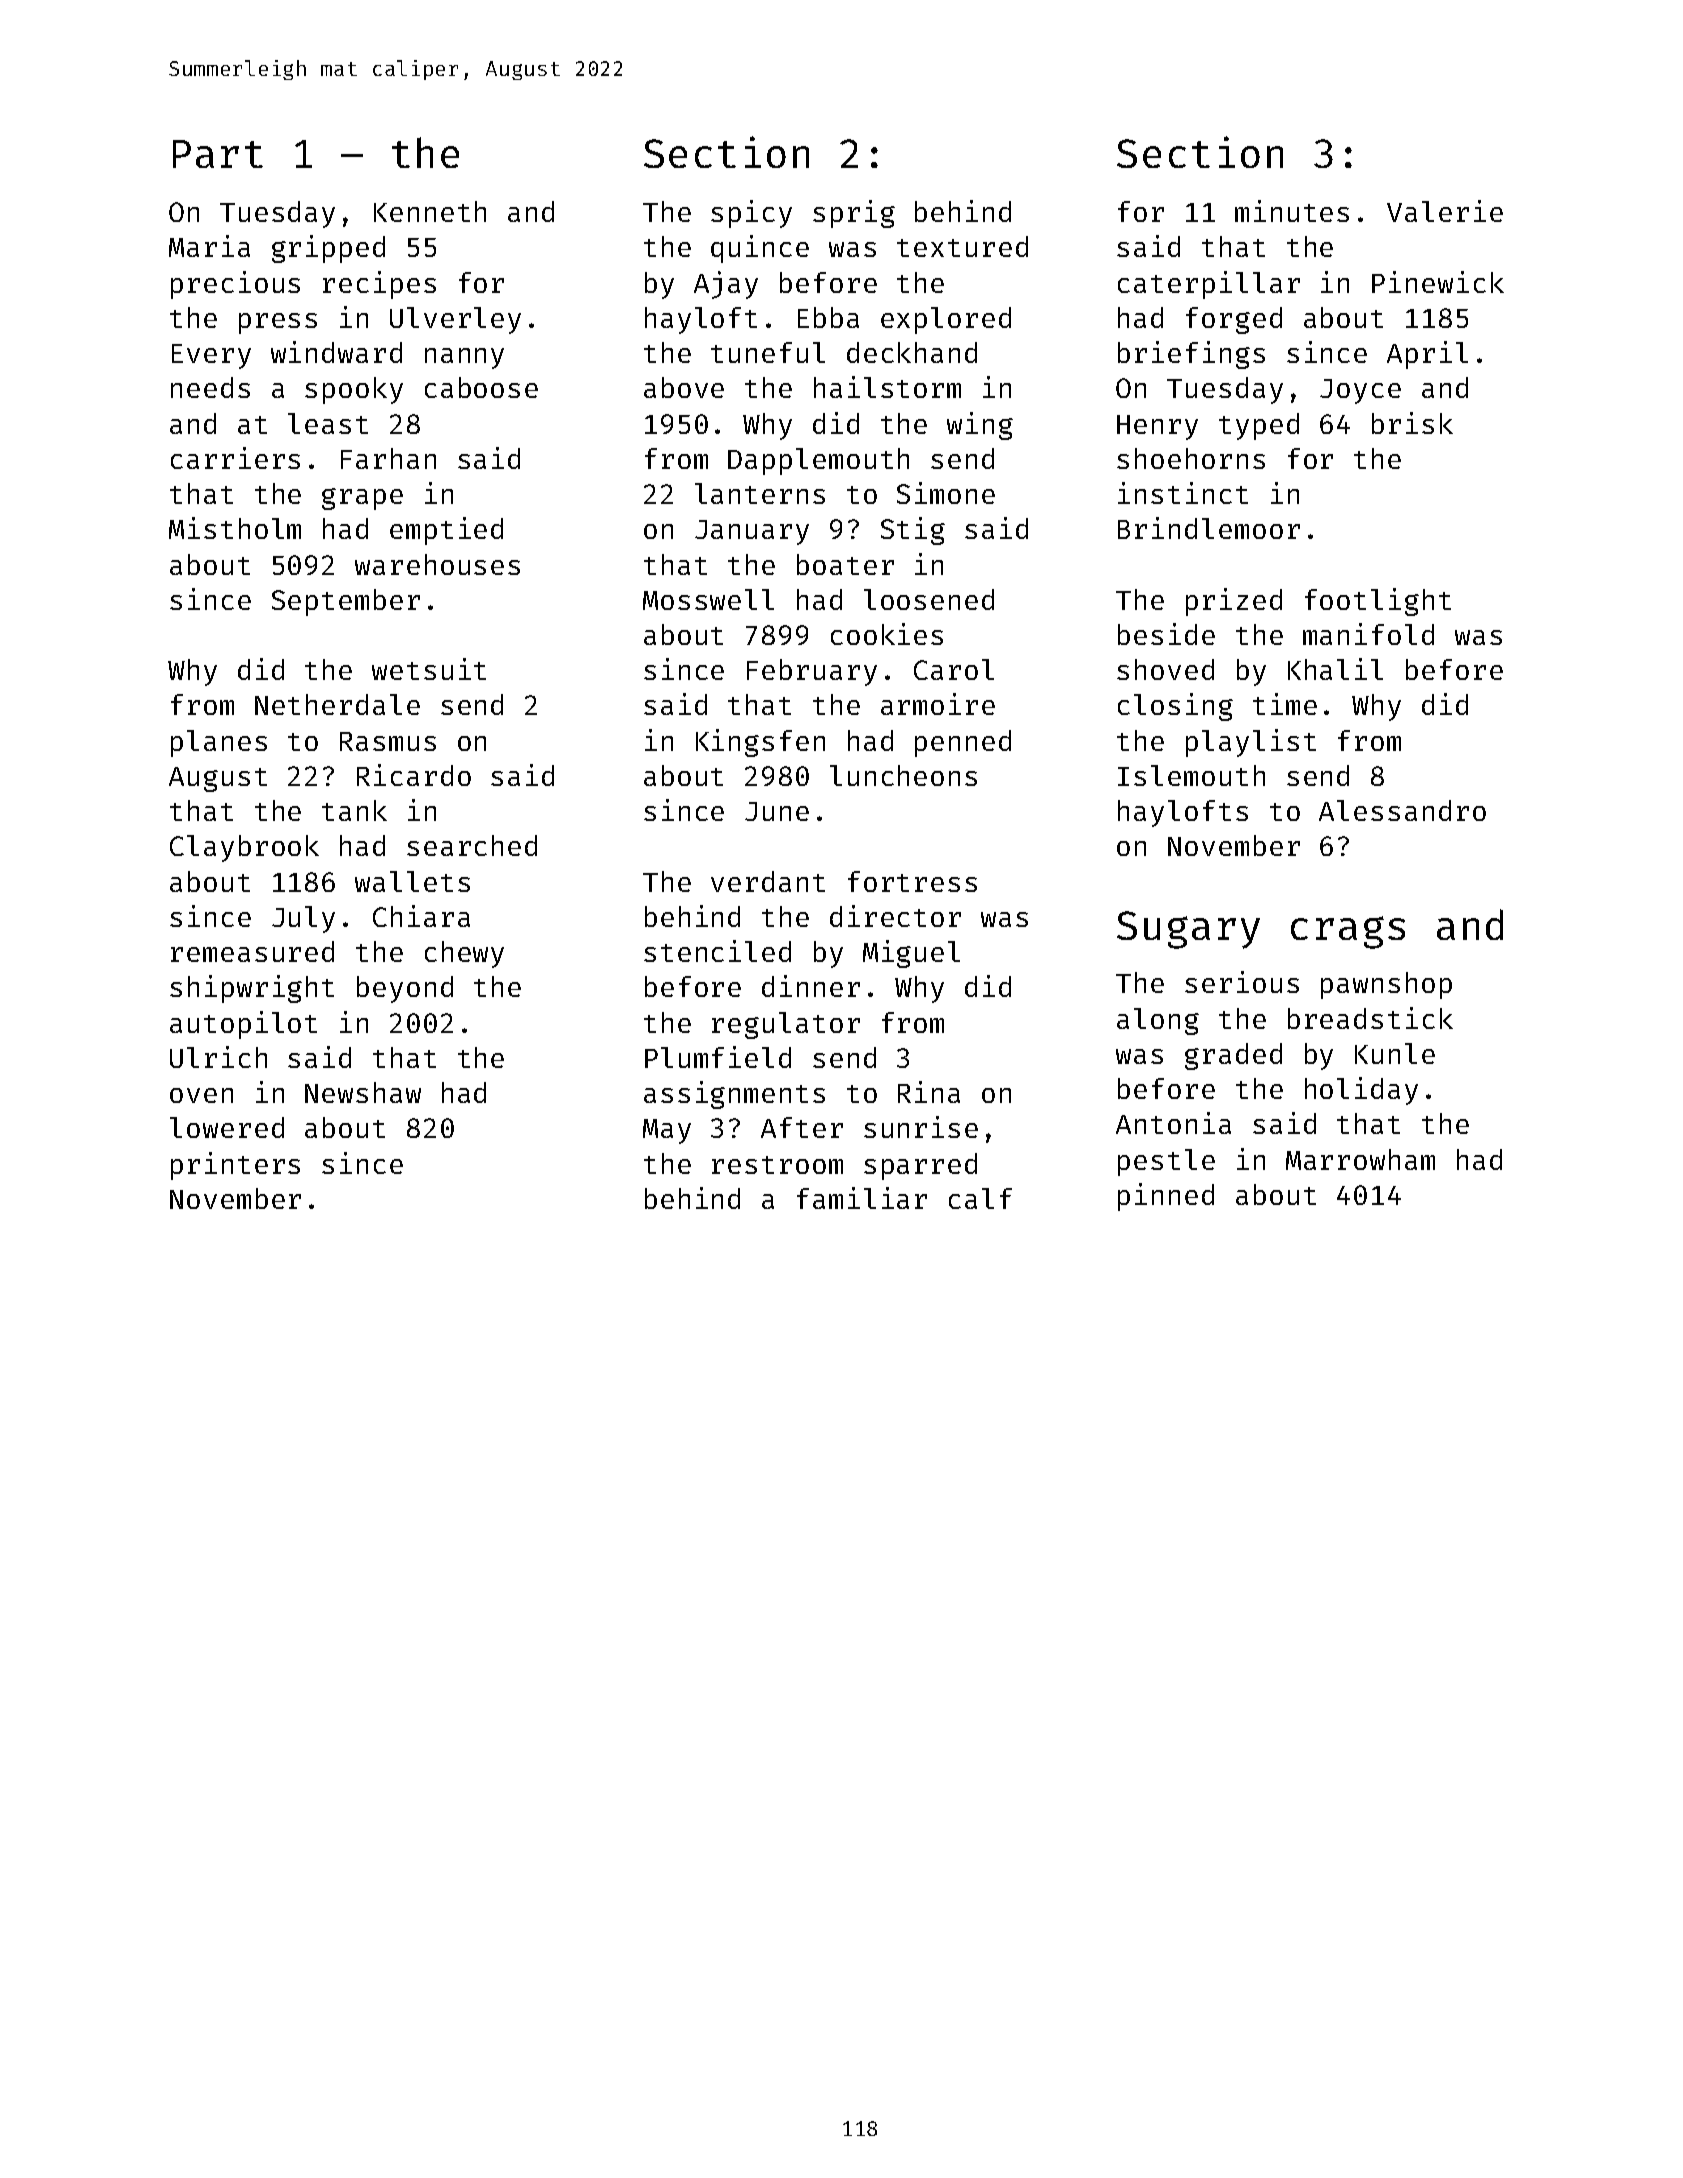  What do you see at coordinates (854, 214) in the screenshot?
I see `sprig` at bounding box center [854, 214].
